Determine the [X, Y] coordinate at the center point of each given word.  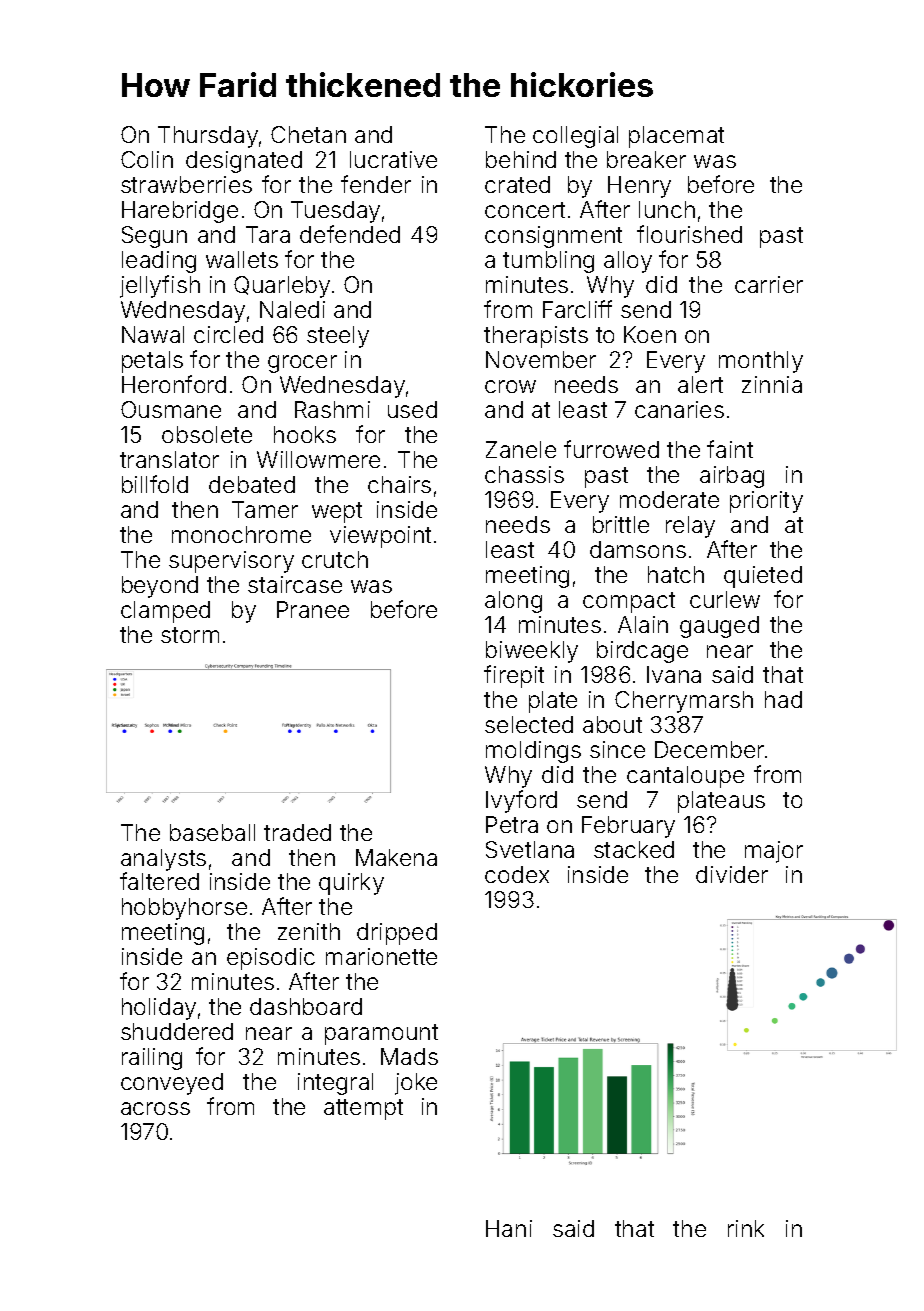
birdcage [642, 652]
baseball [212, 832]
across [155, 1108]
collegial [575, 137]
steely [338, 337]
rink [746, 1228]
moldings [533, 752]
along [513, 602]
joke [416, 1084]
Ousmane [171, 409]
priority [766, 502]
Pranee [313, 609]
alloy [628, 262]
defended [350, 234]
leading [159, 262]
